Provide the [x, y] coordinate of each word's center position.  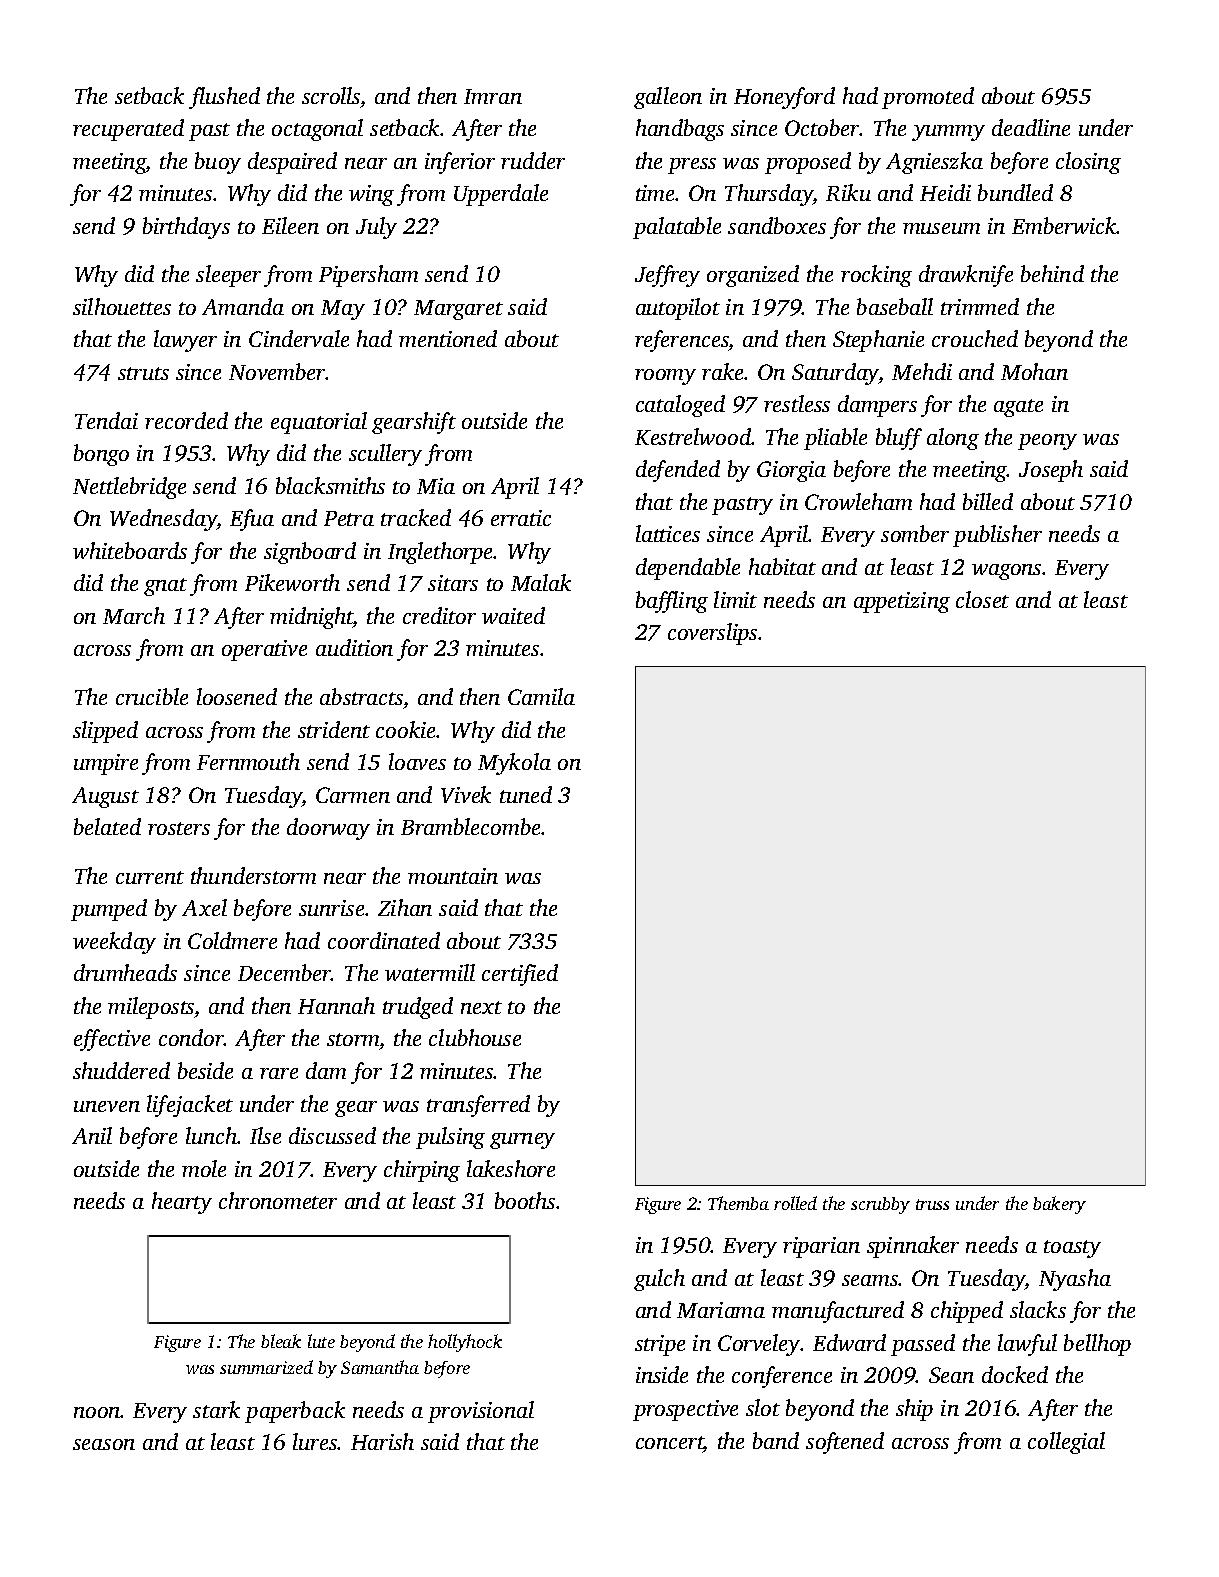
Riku [848, 192]
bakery [1059, 1205]
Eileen [290, 225]
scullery [385, 455]
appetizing [902, 602]
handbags [680, 130]
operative [264, 650]
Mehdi [922, 371]
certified [520, 975]
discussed [332, 1135]
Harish [382, 1441]
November [277, 371]
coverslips [712, 634]
